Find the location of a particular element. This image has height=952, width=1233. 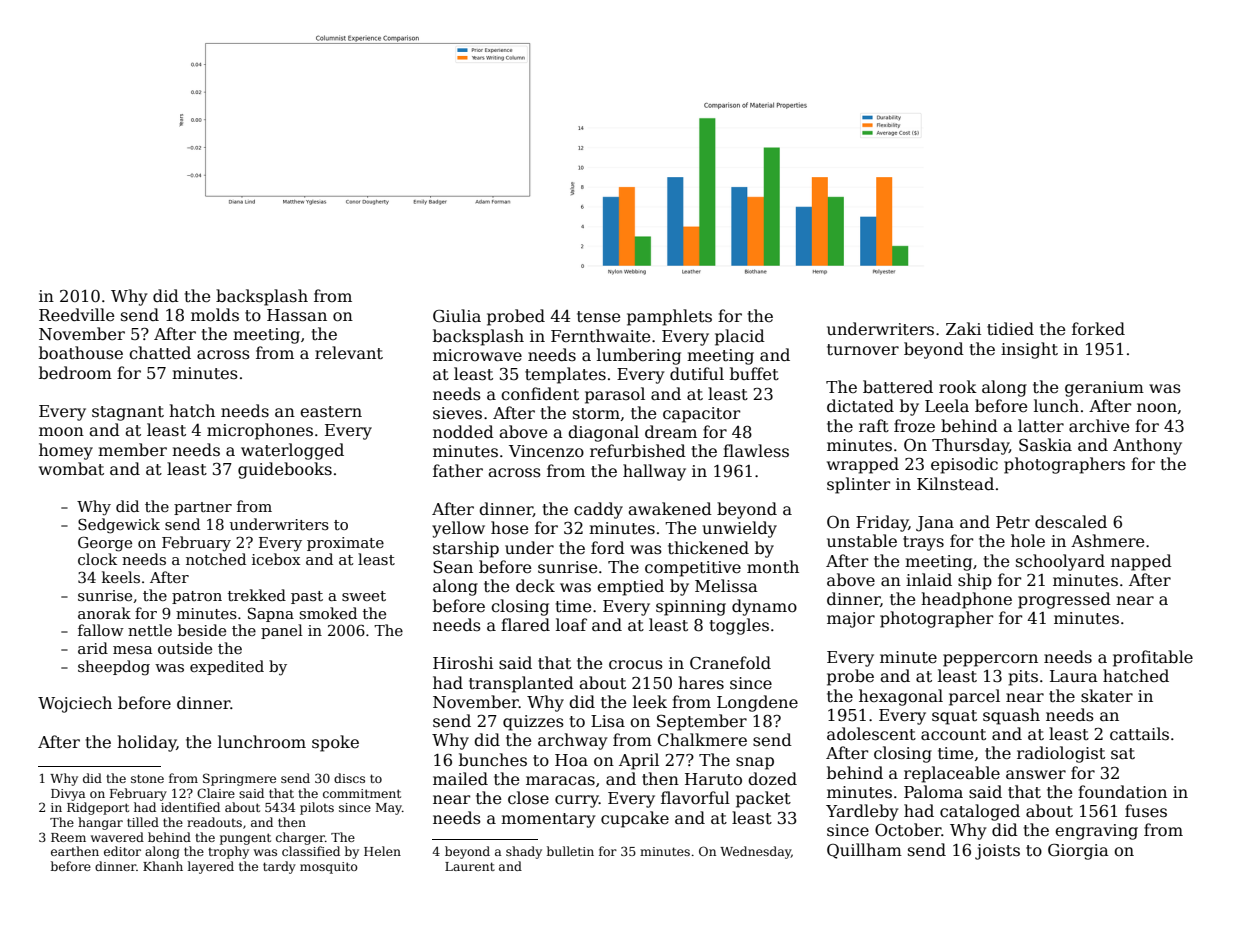

layered is located at coordinates (211, 867).
